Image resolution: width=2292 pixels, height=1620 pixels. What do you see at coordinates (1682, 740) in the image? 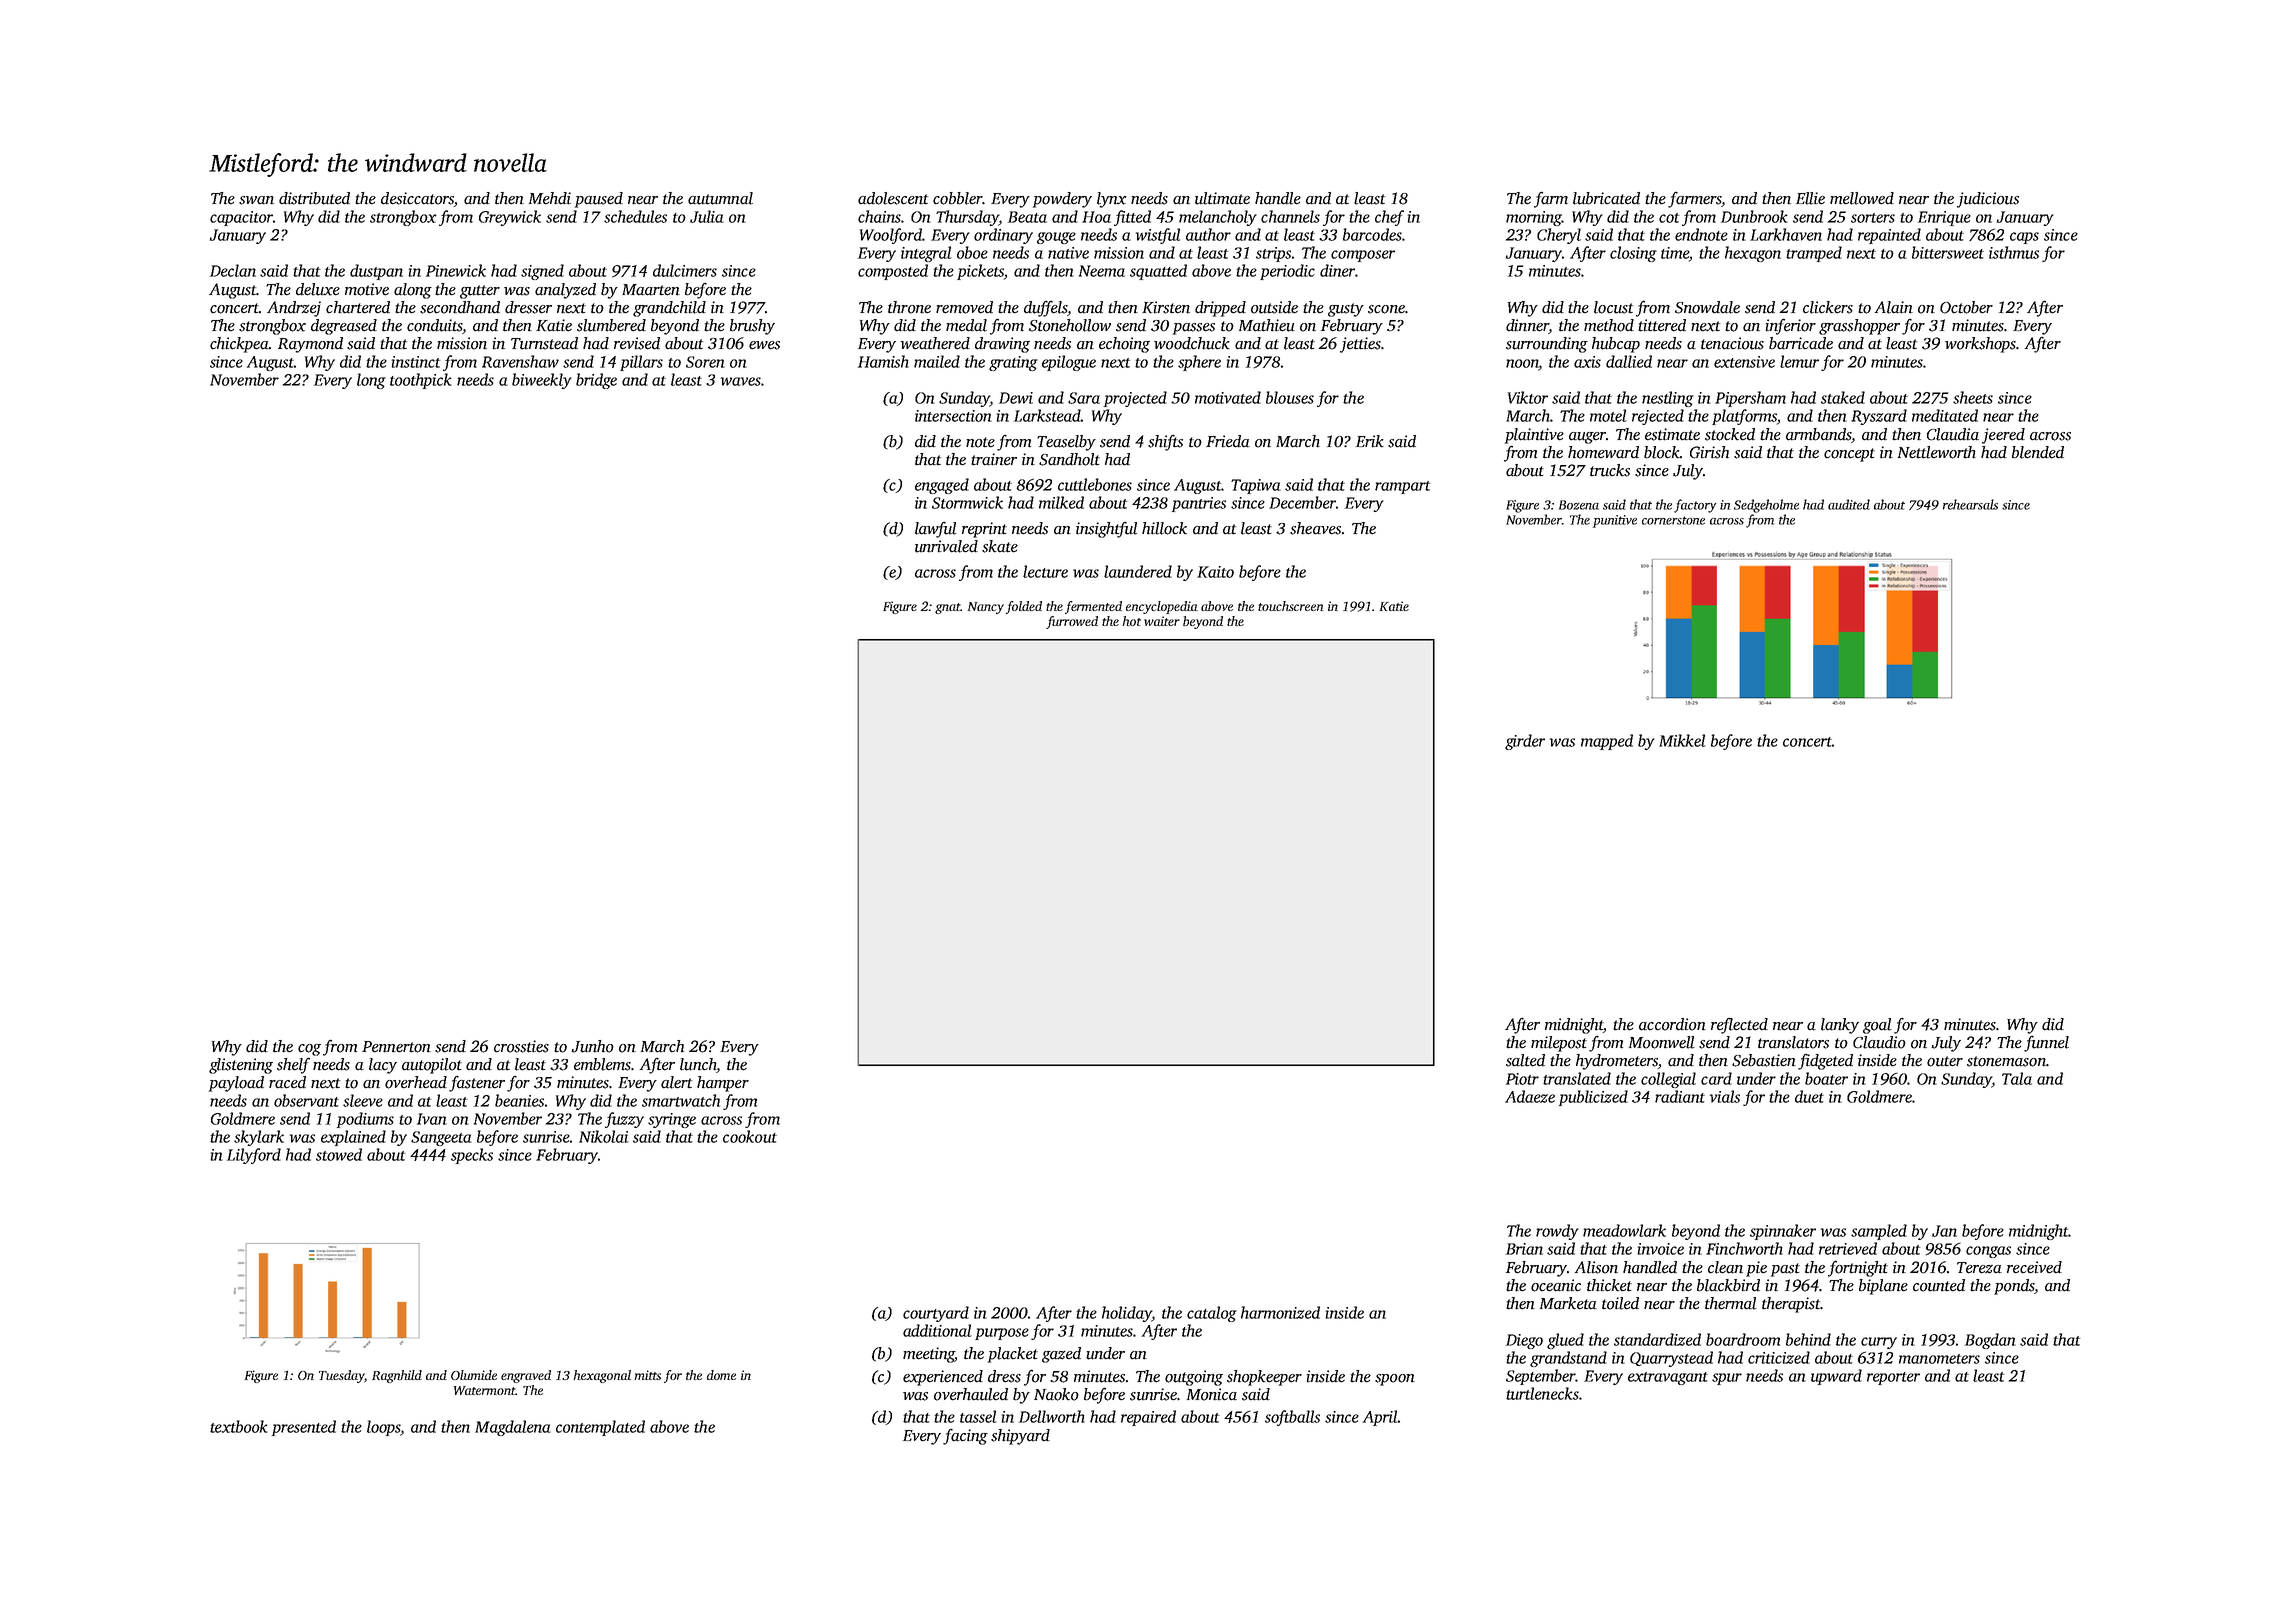
I see `Mikkel` at bounding box center [1682, 740].
